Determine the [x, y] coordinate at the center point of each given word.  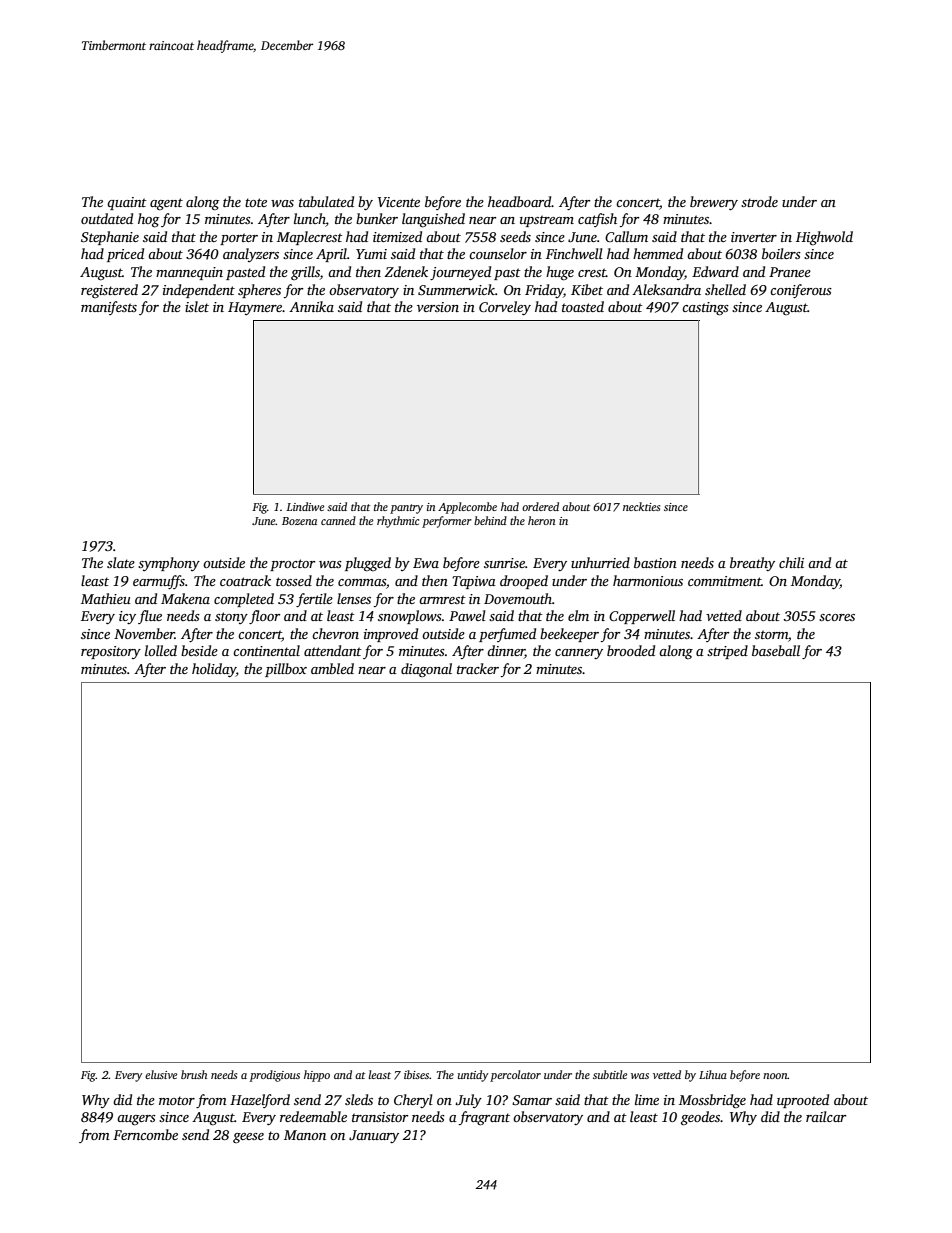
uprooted [803, 1101]
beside [199, 650]
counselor [498, 253]
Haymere [255, 308]
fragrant [484, 1118]
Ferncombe [145, 1134]
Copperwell [642, 617]
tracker [478, 668]
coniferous [801, 291]
